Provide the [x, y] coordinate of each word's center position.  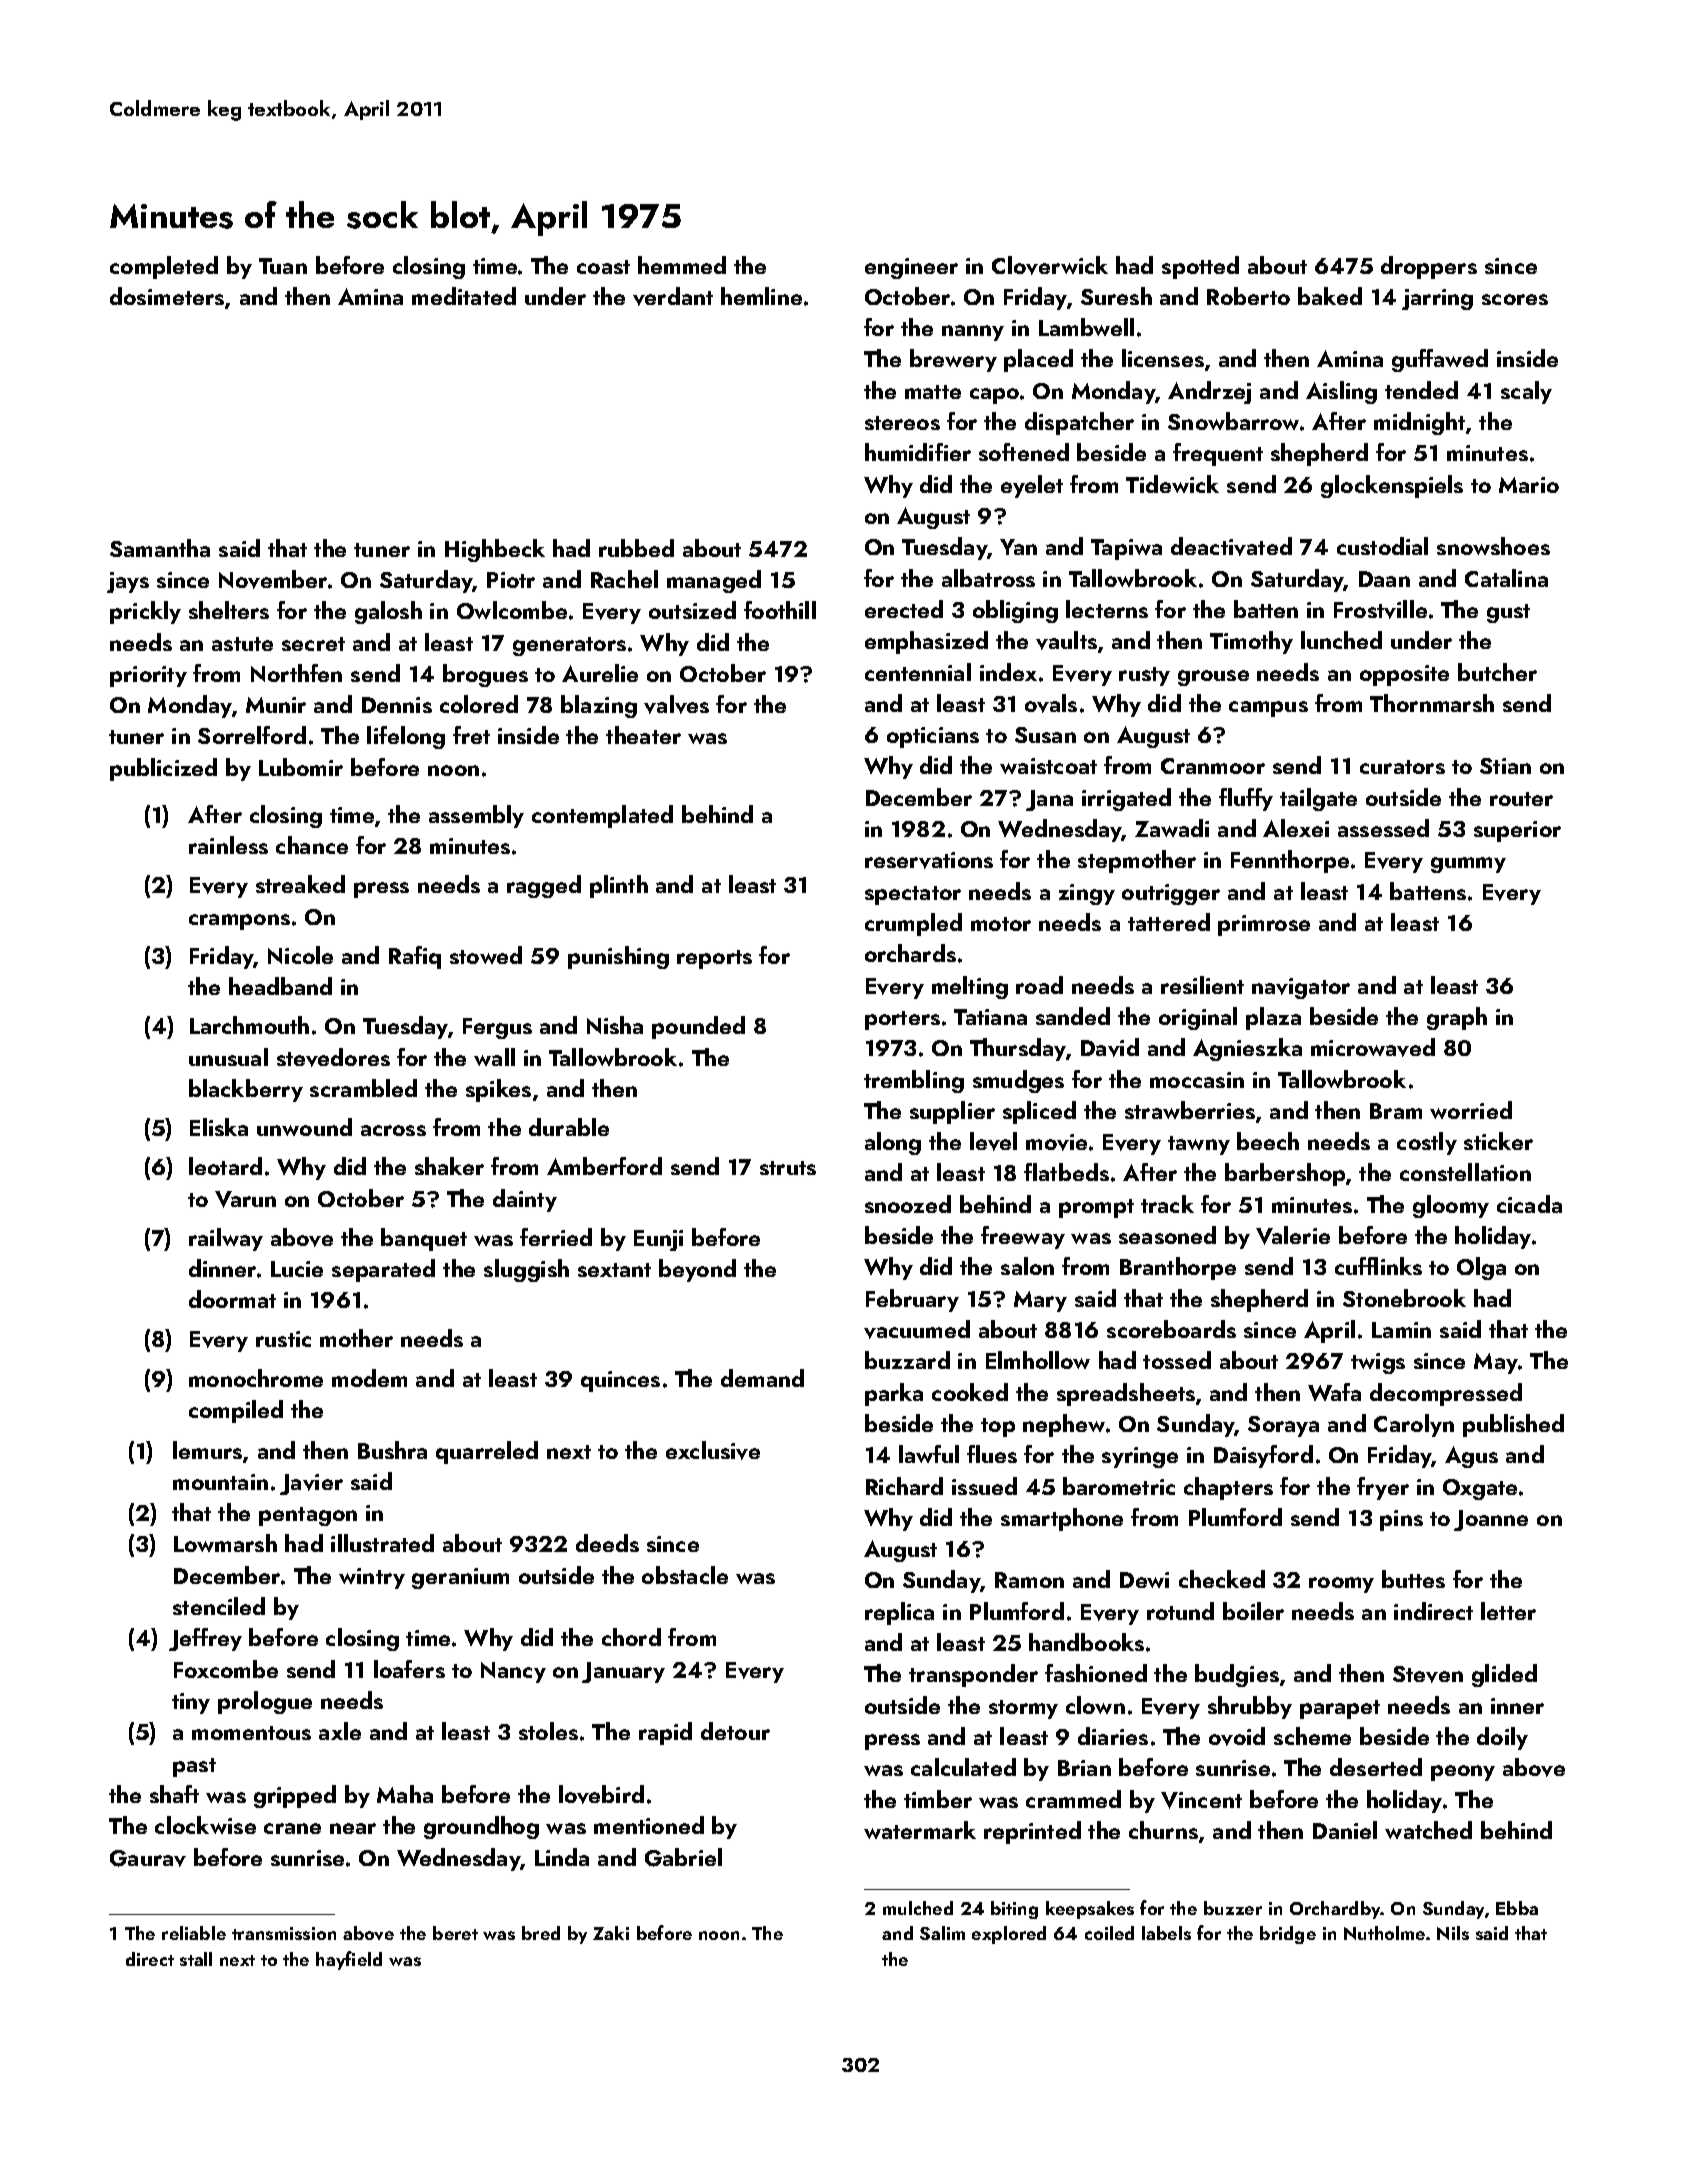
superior [1517, 831]
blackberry [246, 1090]
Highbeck [495, 550]
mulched [918, 1908]
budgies [1237, 1675]
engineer [911, 268]
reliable [194, 1933]
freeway [1023, 1237]
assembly [476, 816]
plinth [619, 886]
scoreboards [1171, 1329]
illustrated [382, 1543]
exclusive [713, 1450]
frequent [1218, 454]
